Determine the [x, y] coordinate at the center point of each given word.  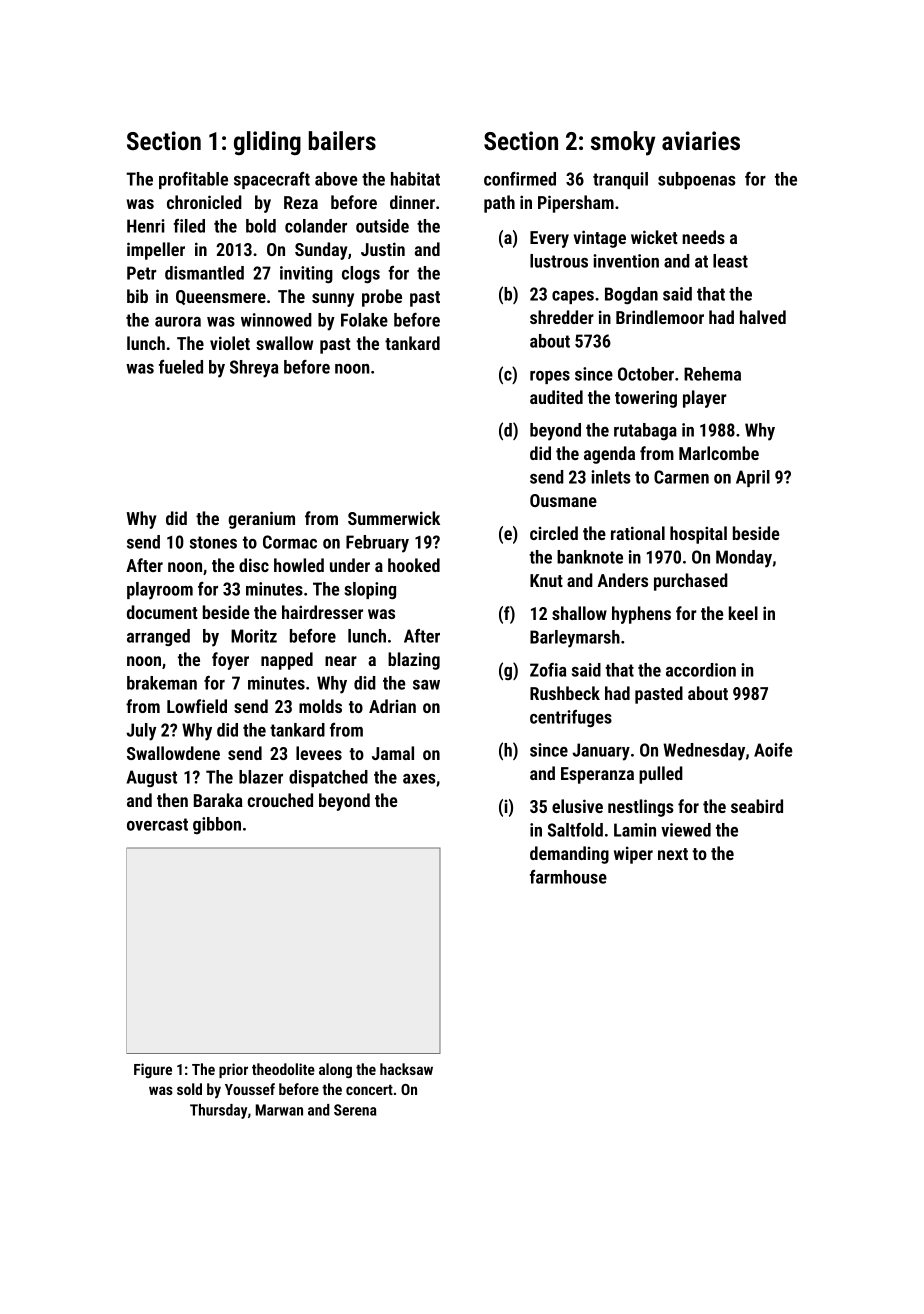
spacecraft [272, 180]
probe [382, 298]
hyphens [641, 615]
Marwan [279, 1110]
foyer [230, 661]
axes [419, 779]
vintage [600, 239]
